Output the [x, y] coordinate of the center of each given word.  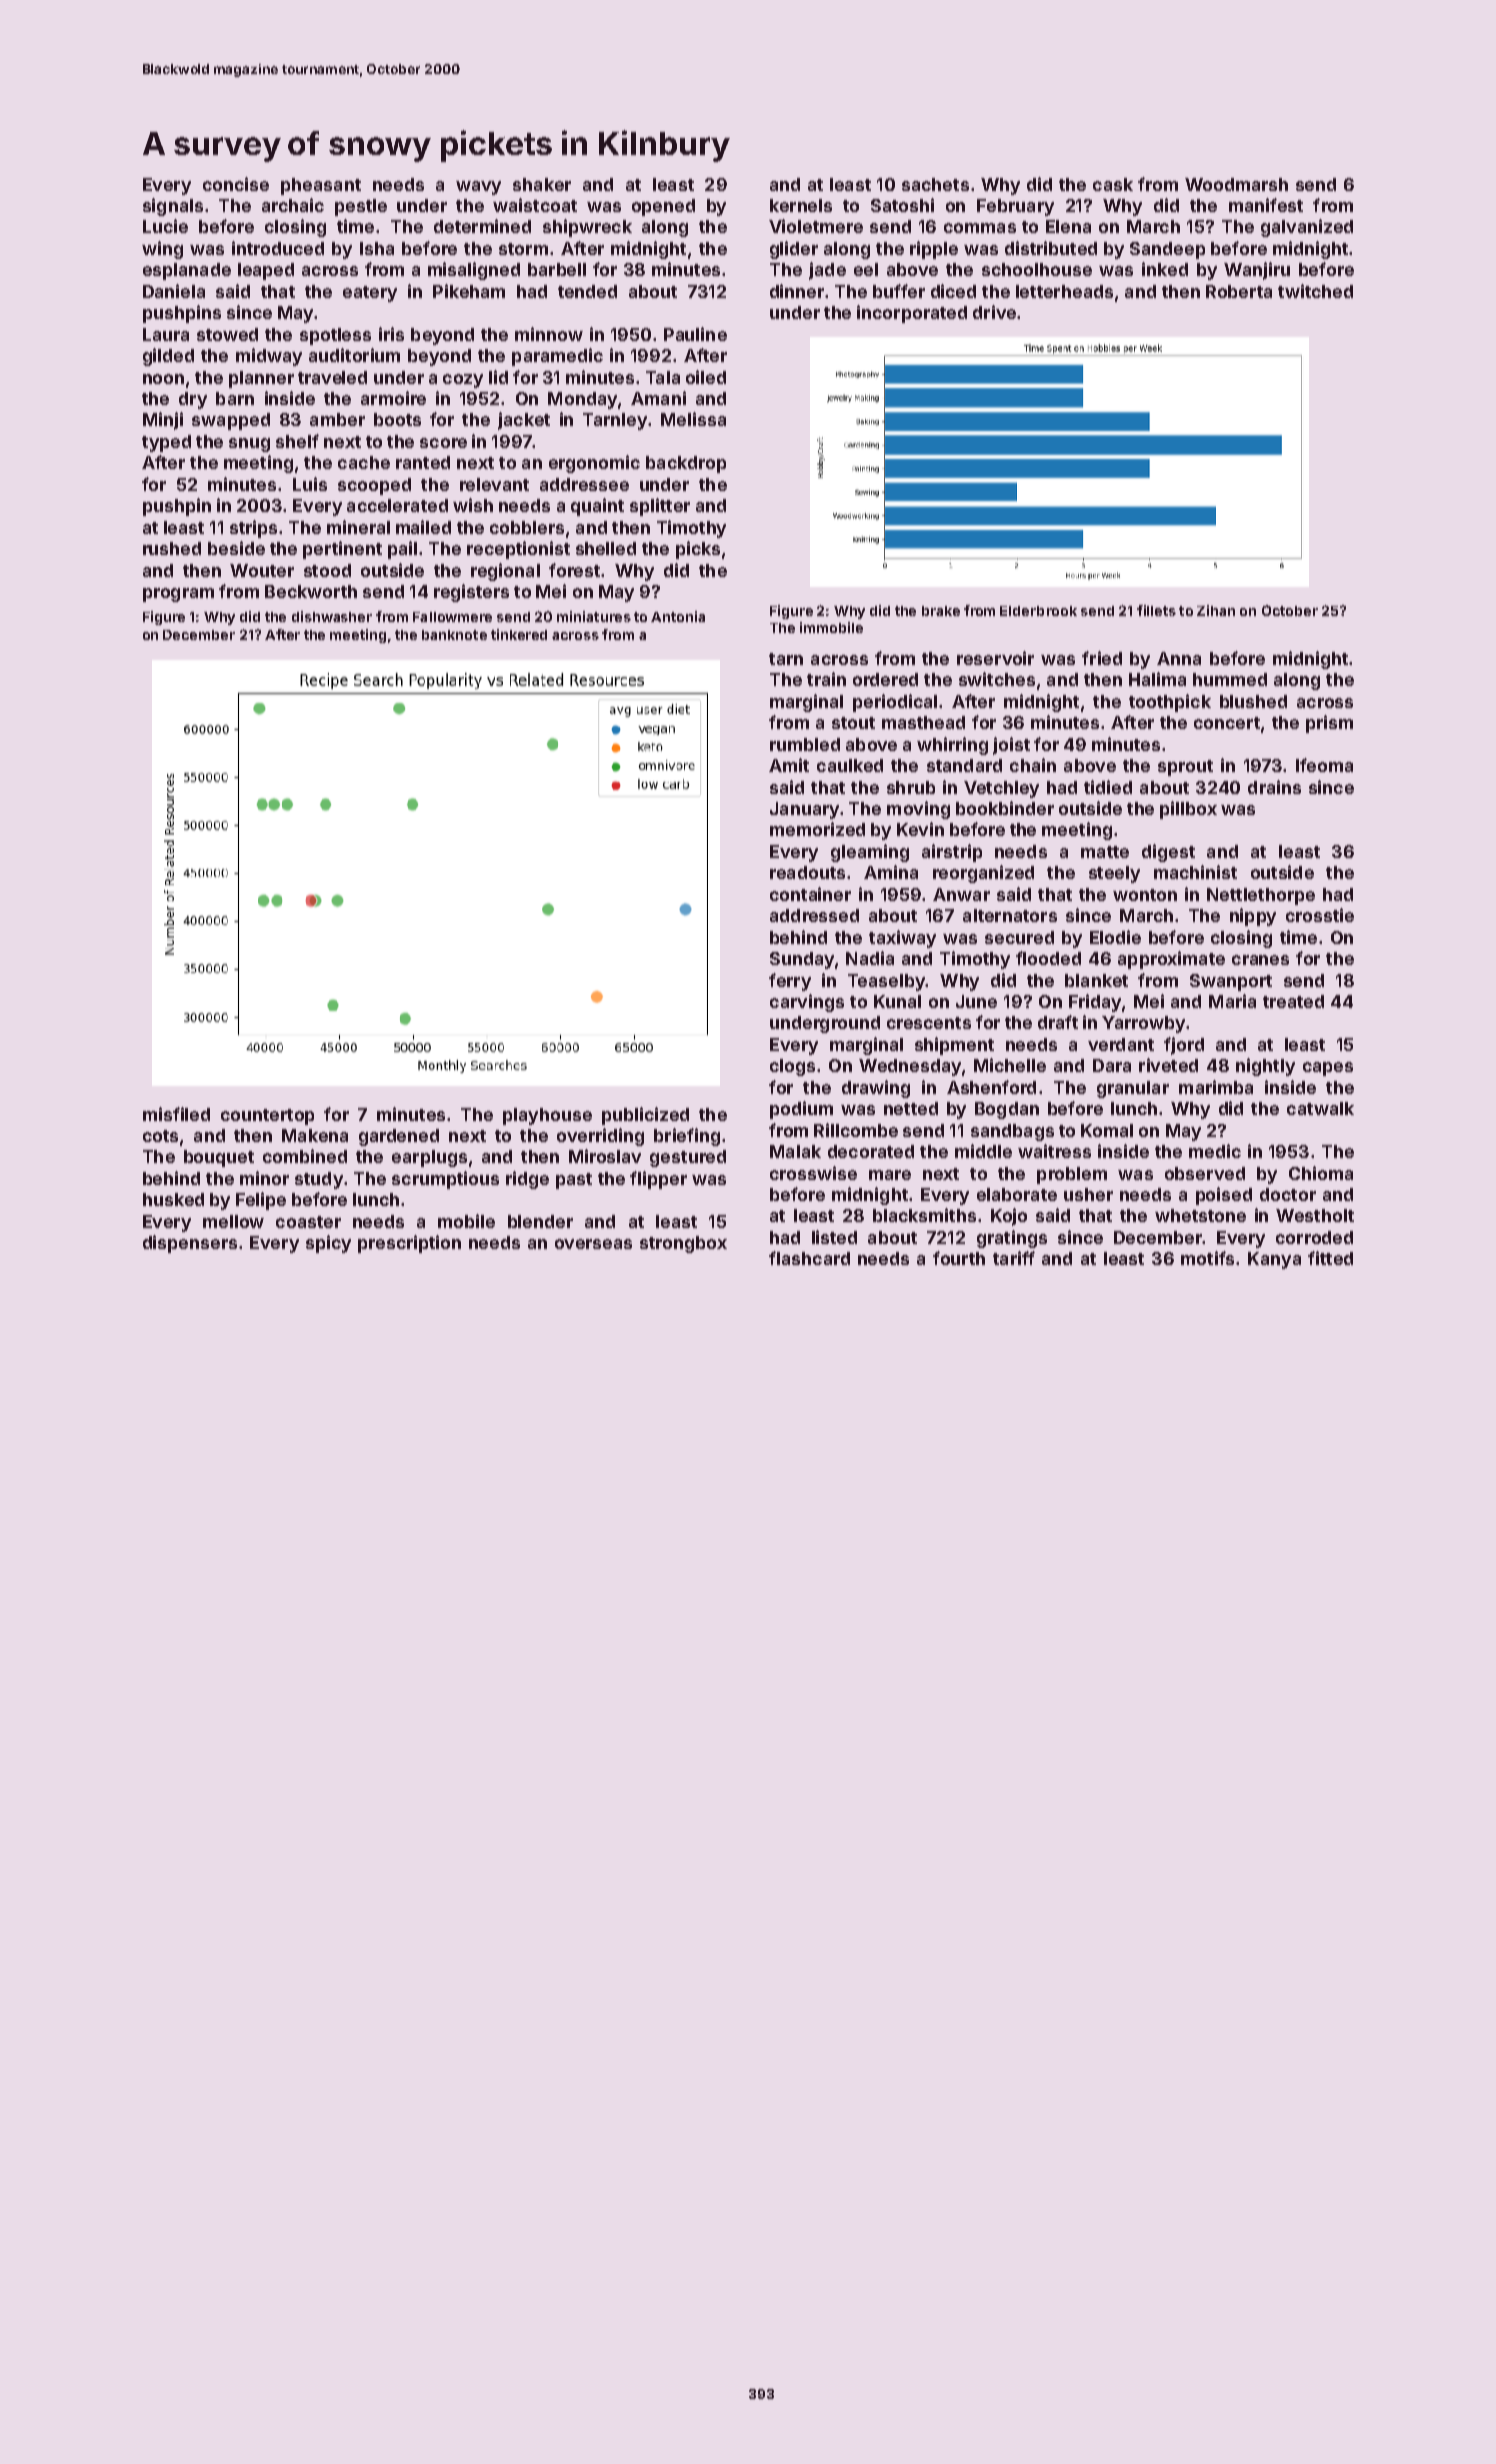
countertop [267, 1117]
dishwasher [332, 616]
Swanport [1231, 982]
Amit [789, 765]
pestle [361, 207]
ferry [790, 982]
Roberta [1239, 291]
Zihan [1216, 610]
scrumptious [445, 1180]
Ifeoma [1324, 765]
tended [587, 291]
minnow [549, 334]
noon [163, 379]
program [178, 595]
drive [994, 312]
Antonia [678, 616]
